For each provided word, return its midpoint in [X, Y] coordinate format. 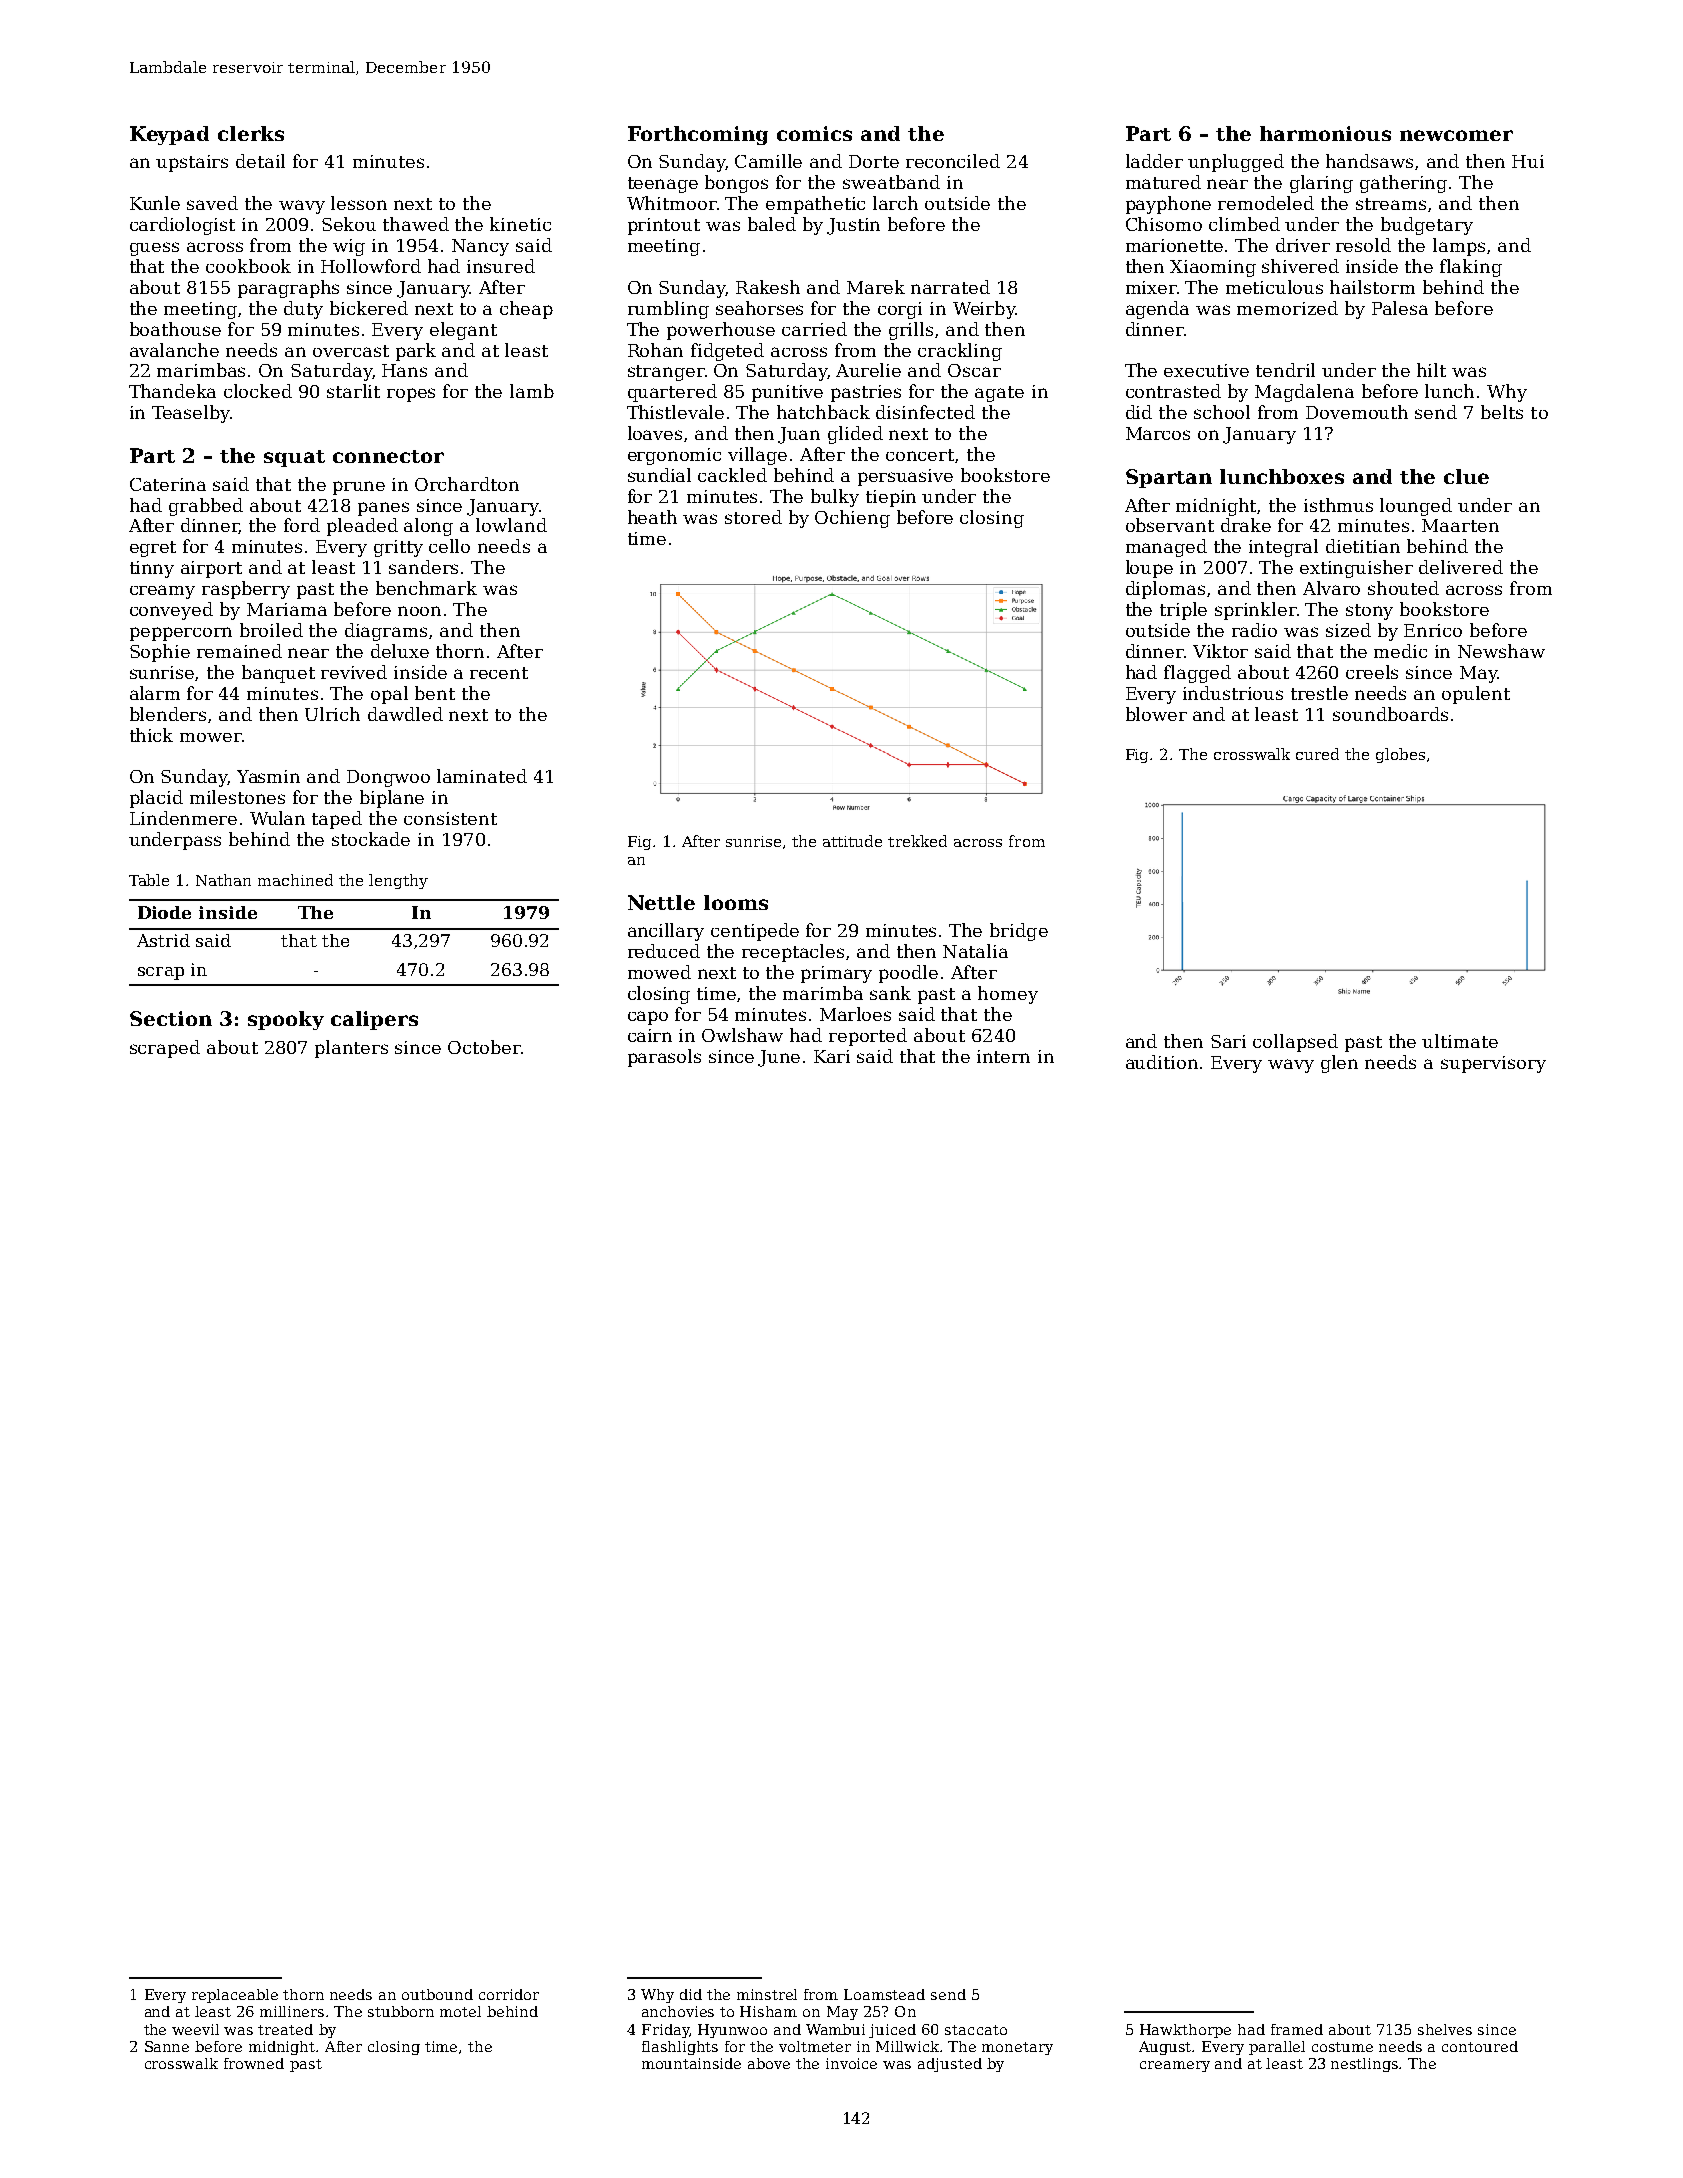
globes [1400, 755]
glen [1339, 1064]
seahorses [759, 308]
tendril [1285, 370]
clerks [251, 133]
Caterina [168, 484]
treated [285, 2029]
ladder [1154, 161]
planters [351, 1049]
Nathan [223, 880]
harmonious [1325, 133]
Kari [832, 1056]
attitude [852, 841]
